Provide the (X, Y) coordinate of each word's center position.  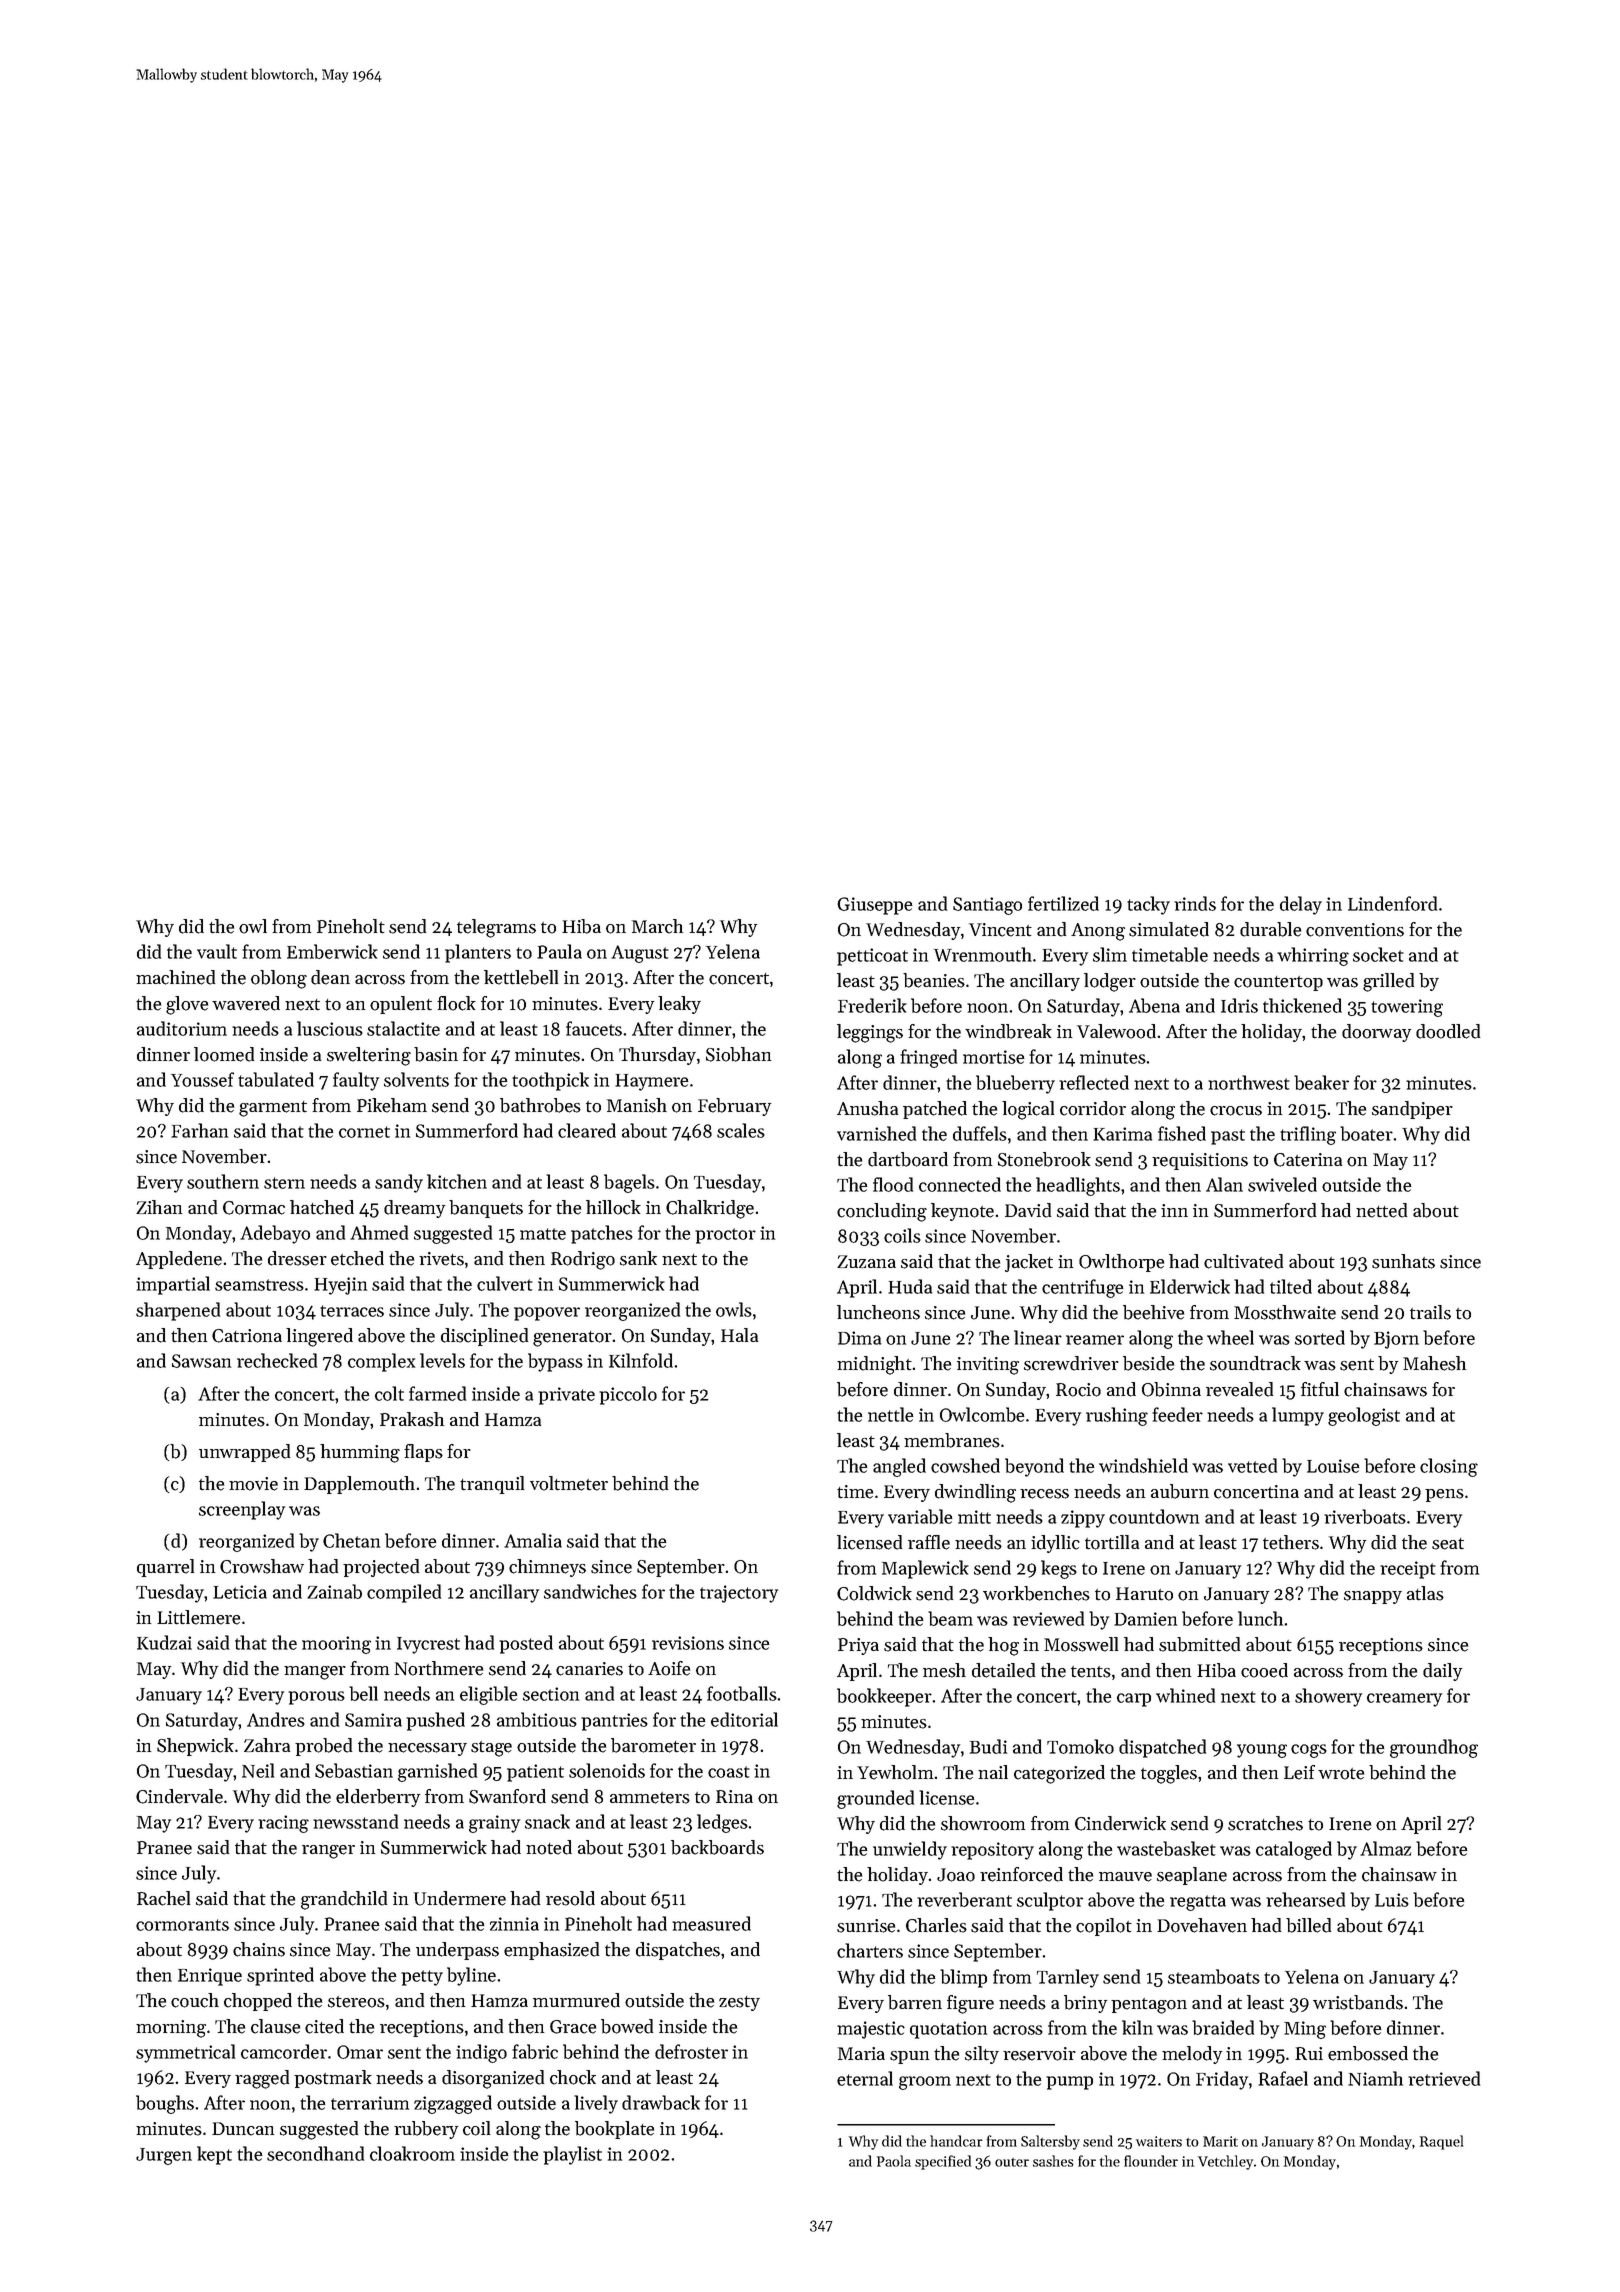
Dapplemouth (359, 1485)
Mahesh (1434, 1363)
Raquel (1441, 2142)
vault (217, 951)
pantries (614, 1722)
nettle (890, 1414)
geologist (1364, 1416)
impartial (173, 1285)
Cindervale (179, 1796)
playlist (572, 2155)
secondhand (315, 2153)
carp (1134, 1700)
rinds (1195, 903)
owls (734, 1309)
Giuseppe (874, 906)
